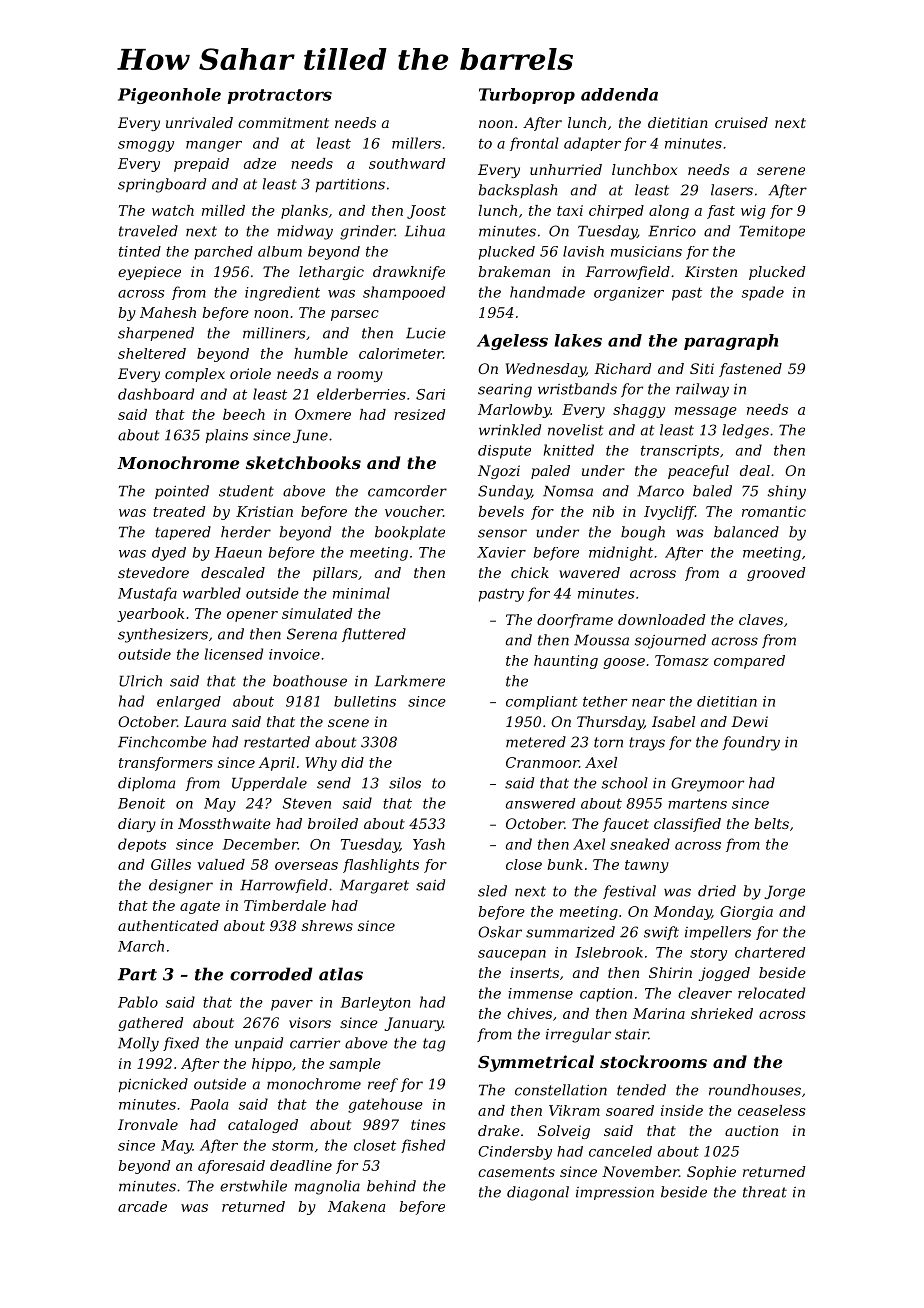 Image resolution: width=924 pixels, height=1308 pixels. What do you see at coordinates (501, 552) in the screenshot?
I see `Xavier` at bounding box center [501, 552].
